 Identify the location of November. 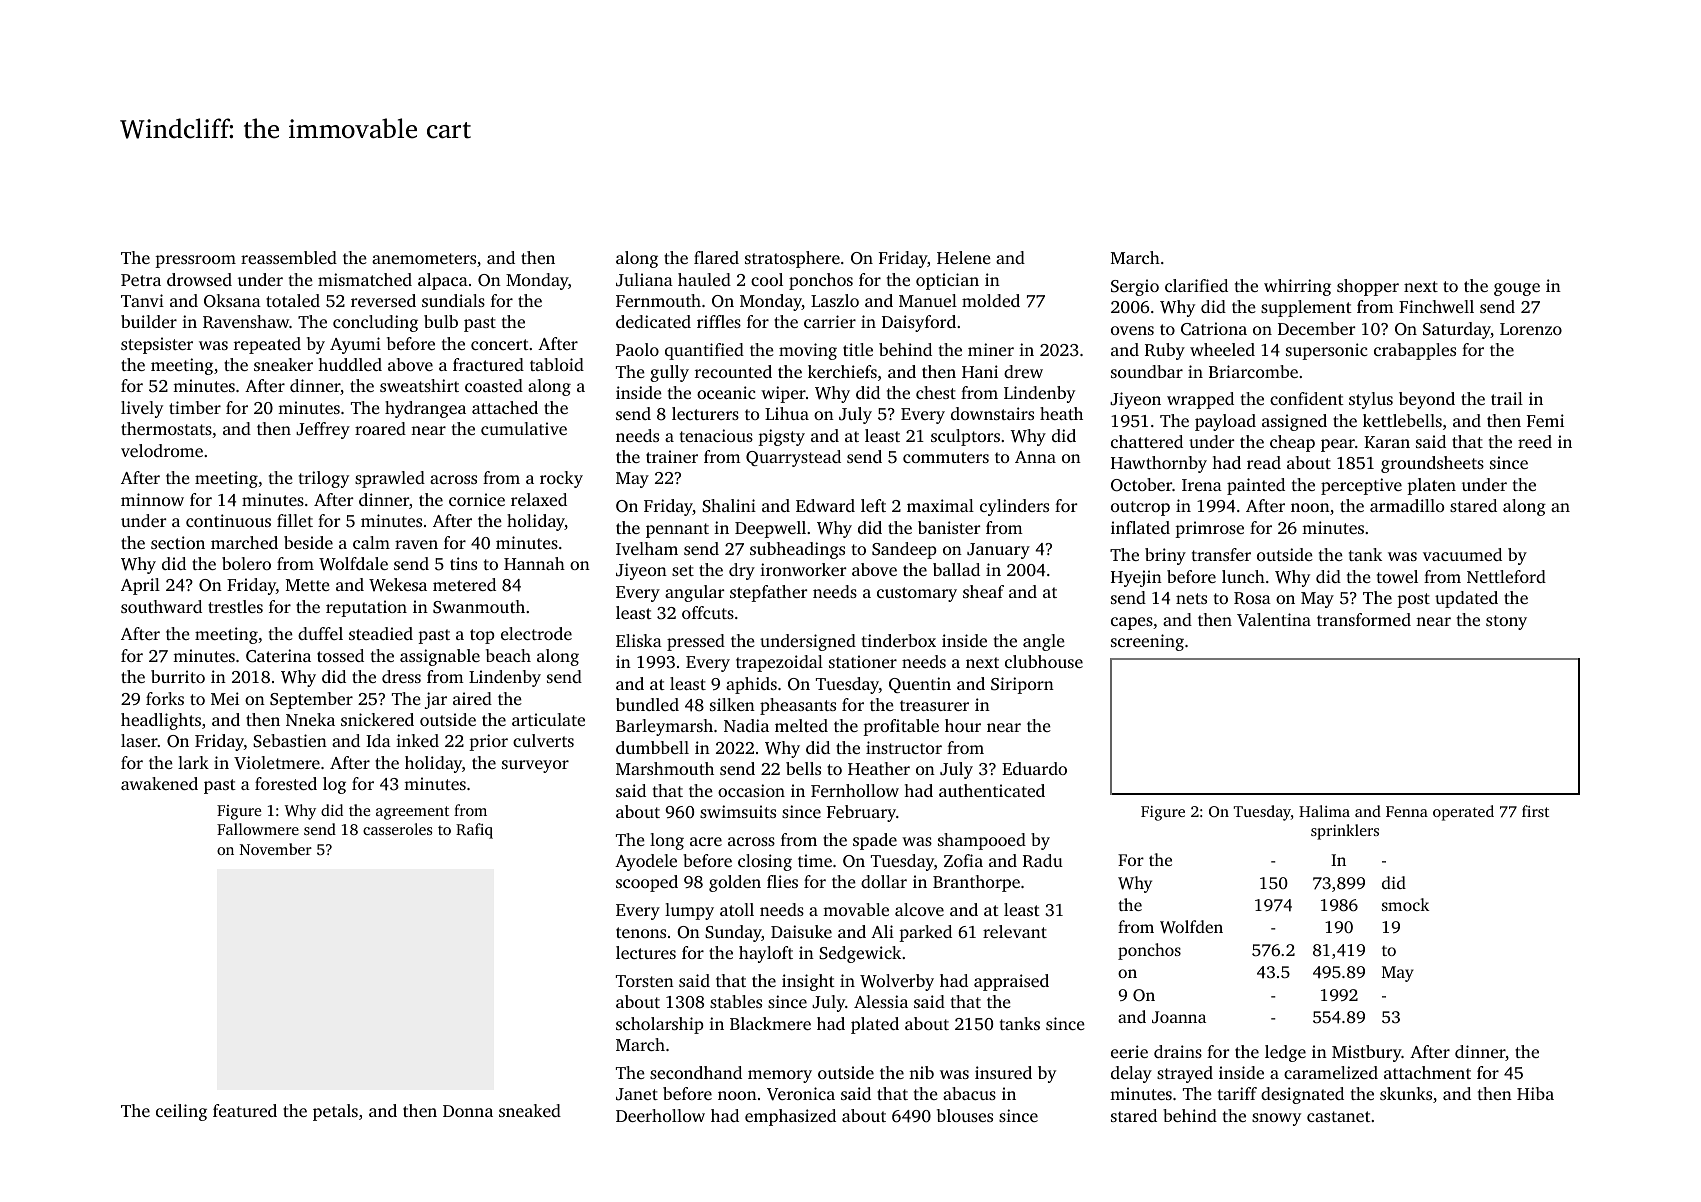
(276, 849).
